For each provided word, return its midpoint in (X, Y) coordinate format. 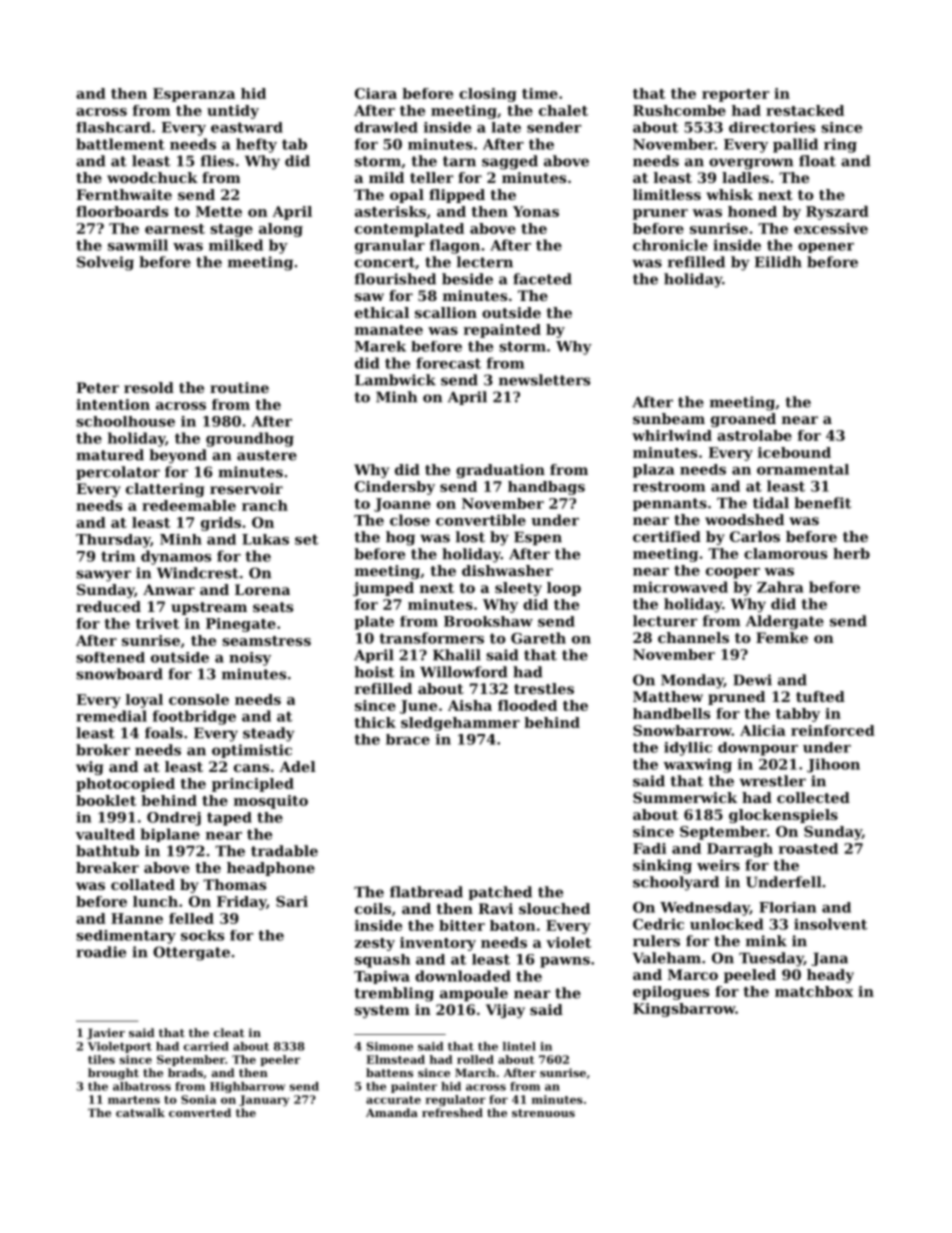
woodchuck (152, 177)
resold (149, 387)
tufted (820, 696)
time (540, 93)
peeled (750, 976)
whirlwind (672, 435)
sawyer (103, 576)
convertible (481, 520)
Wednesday (705, 909)
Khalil (457, 655)
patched (500, 893)
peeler (280, 1060)
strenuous (543, 1113)
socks (202, 935)
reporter (735, 95)
